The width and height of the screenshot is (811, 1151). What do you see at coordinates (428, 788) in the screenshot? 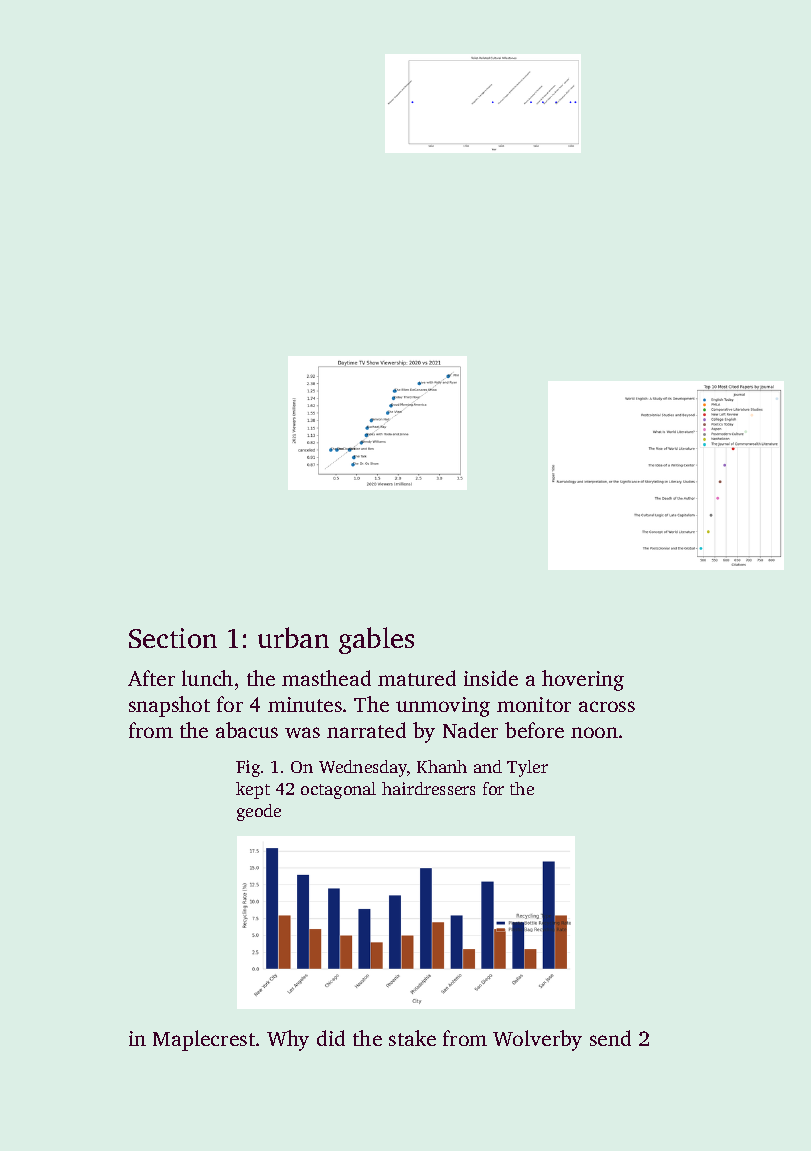
I see `hairdressers` at bounding box center [428, 788].
